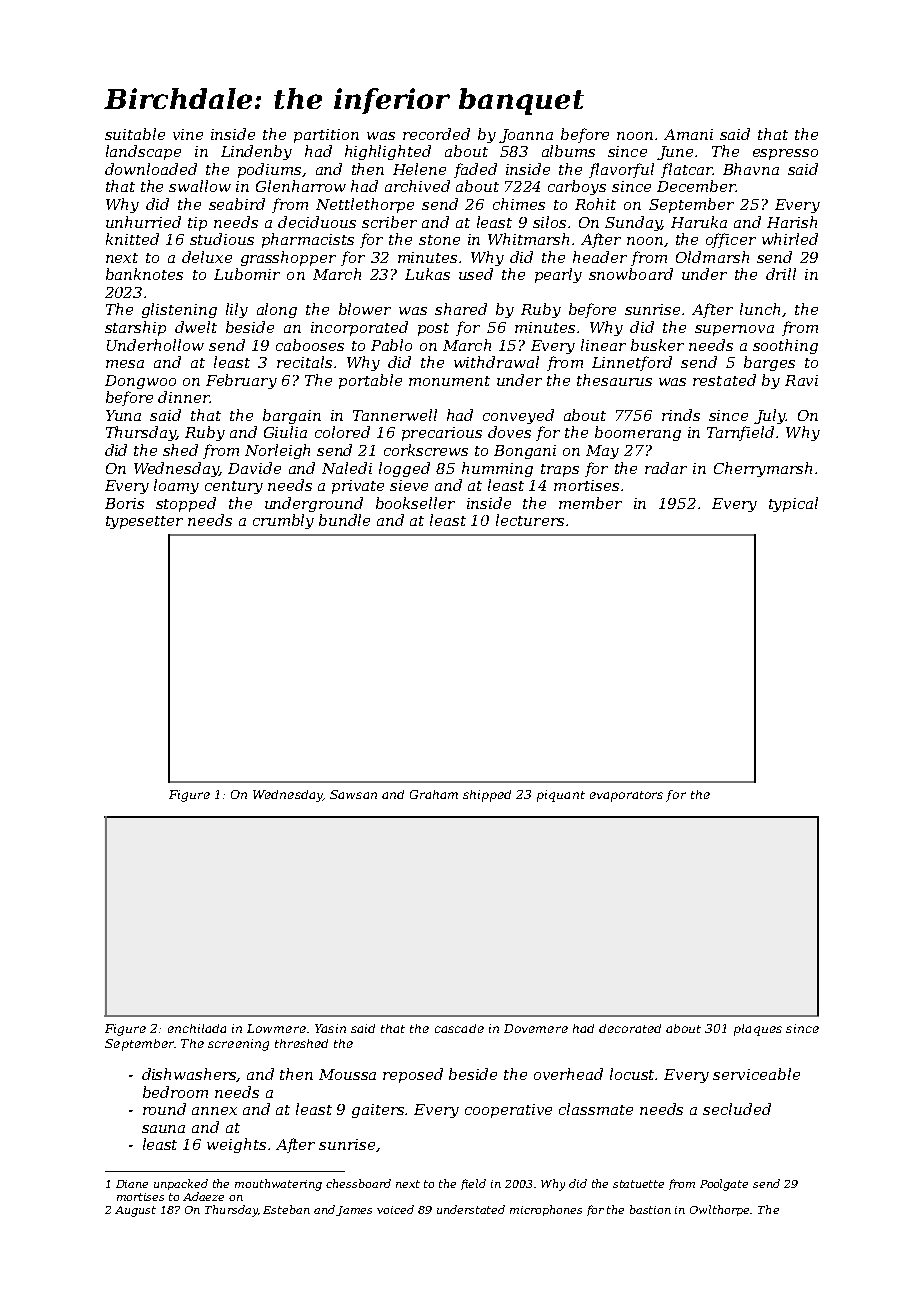  I want to click on Dongwoo, so click(140, 382).
